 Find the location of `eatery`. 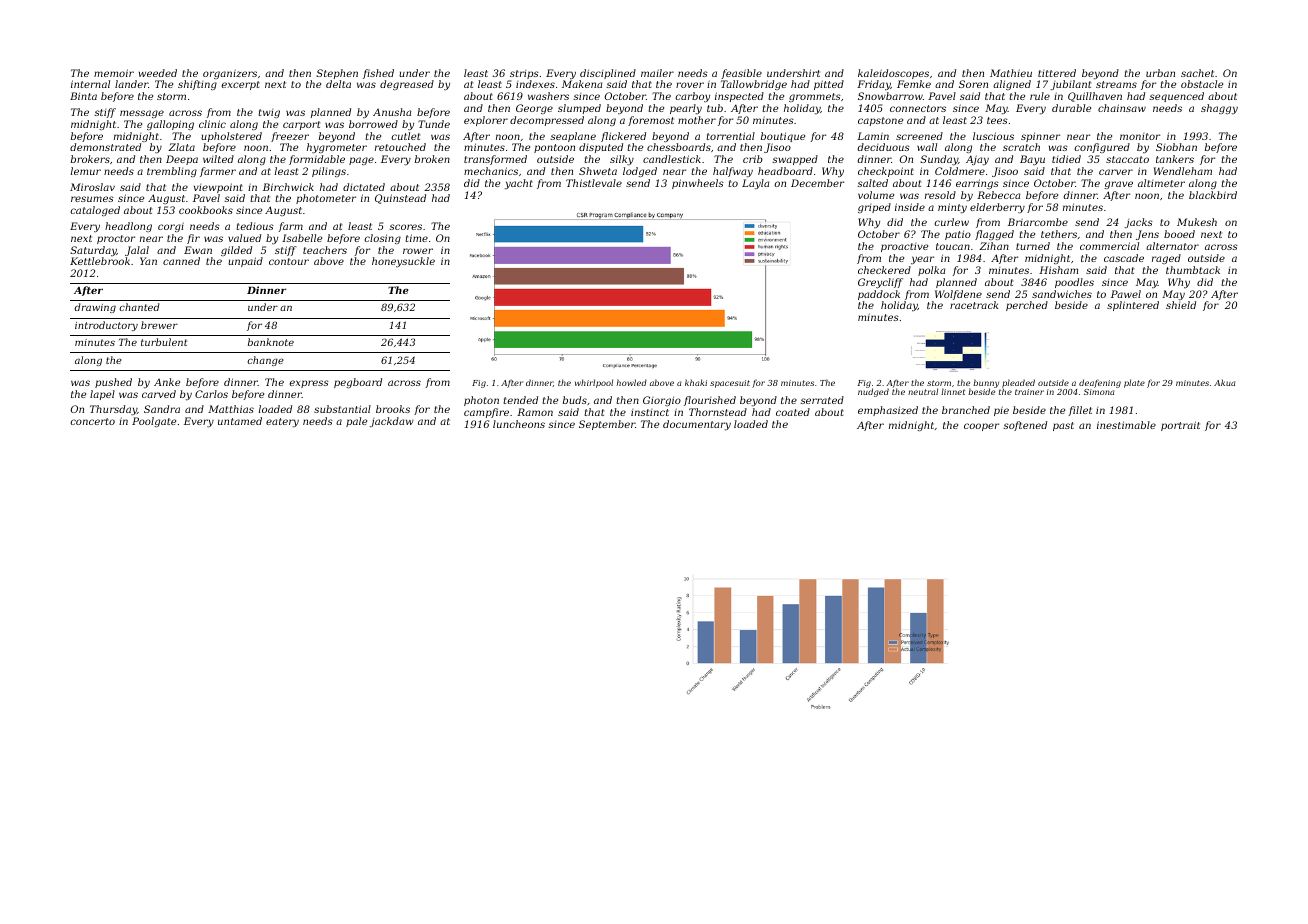

eatery is located at coordinates (282, 422).
